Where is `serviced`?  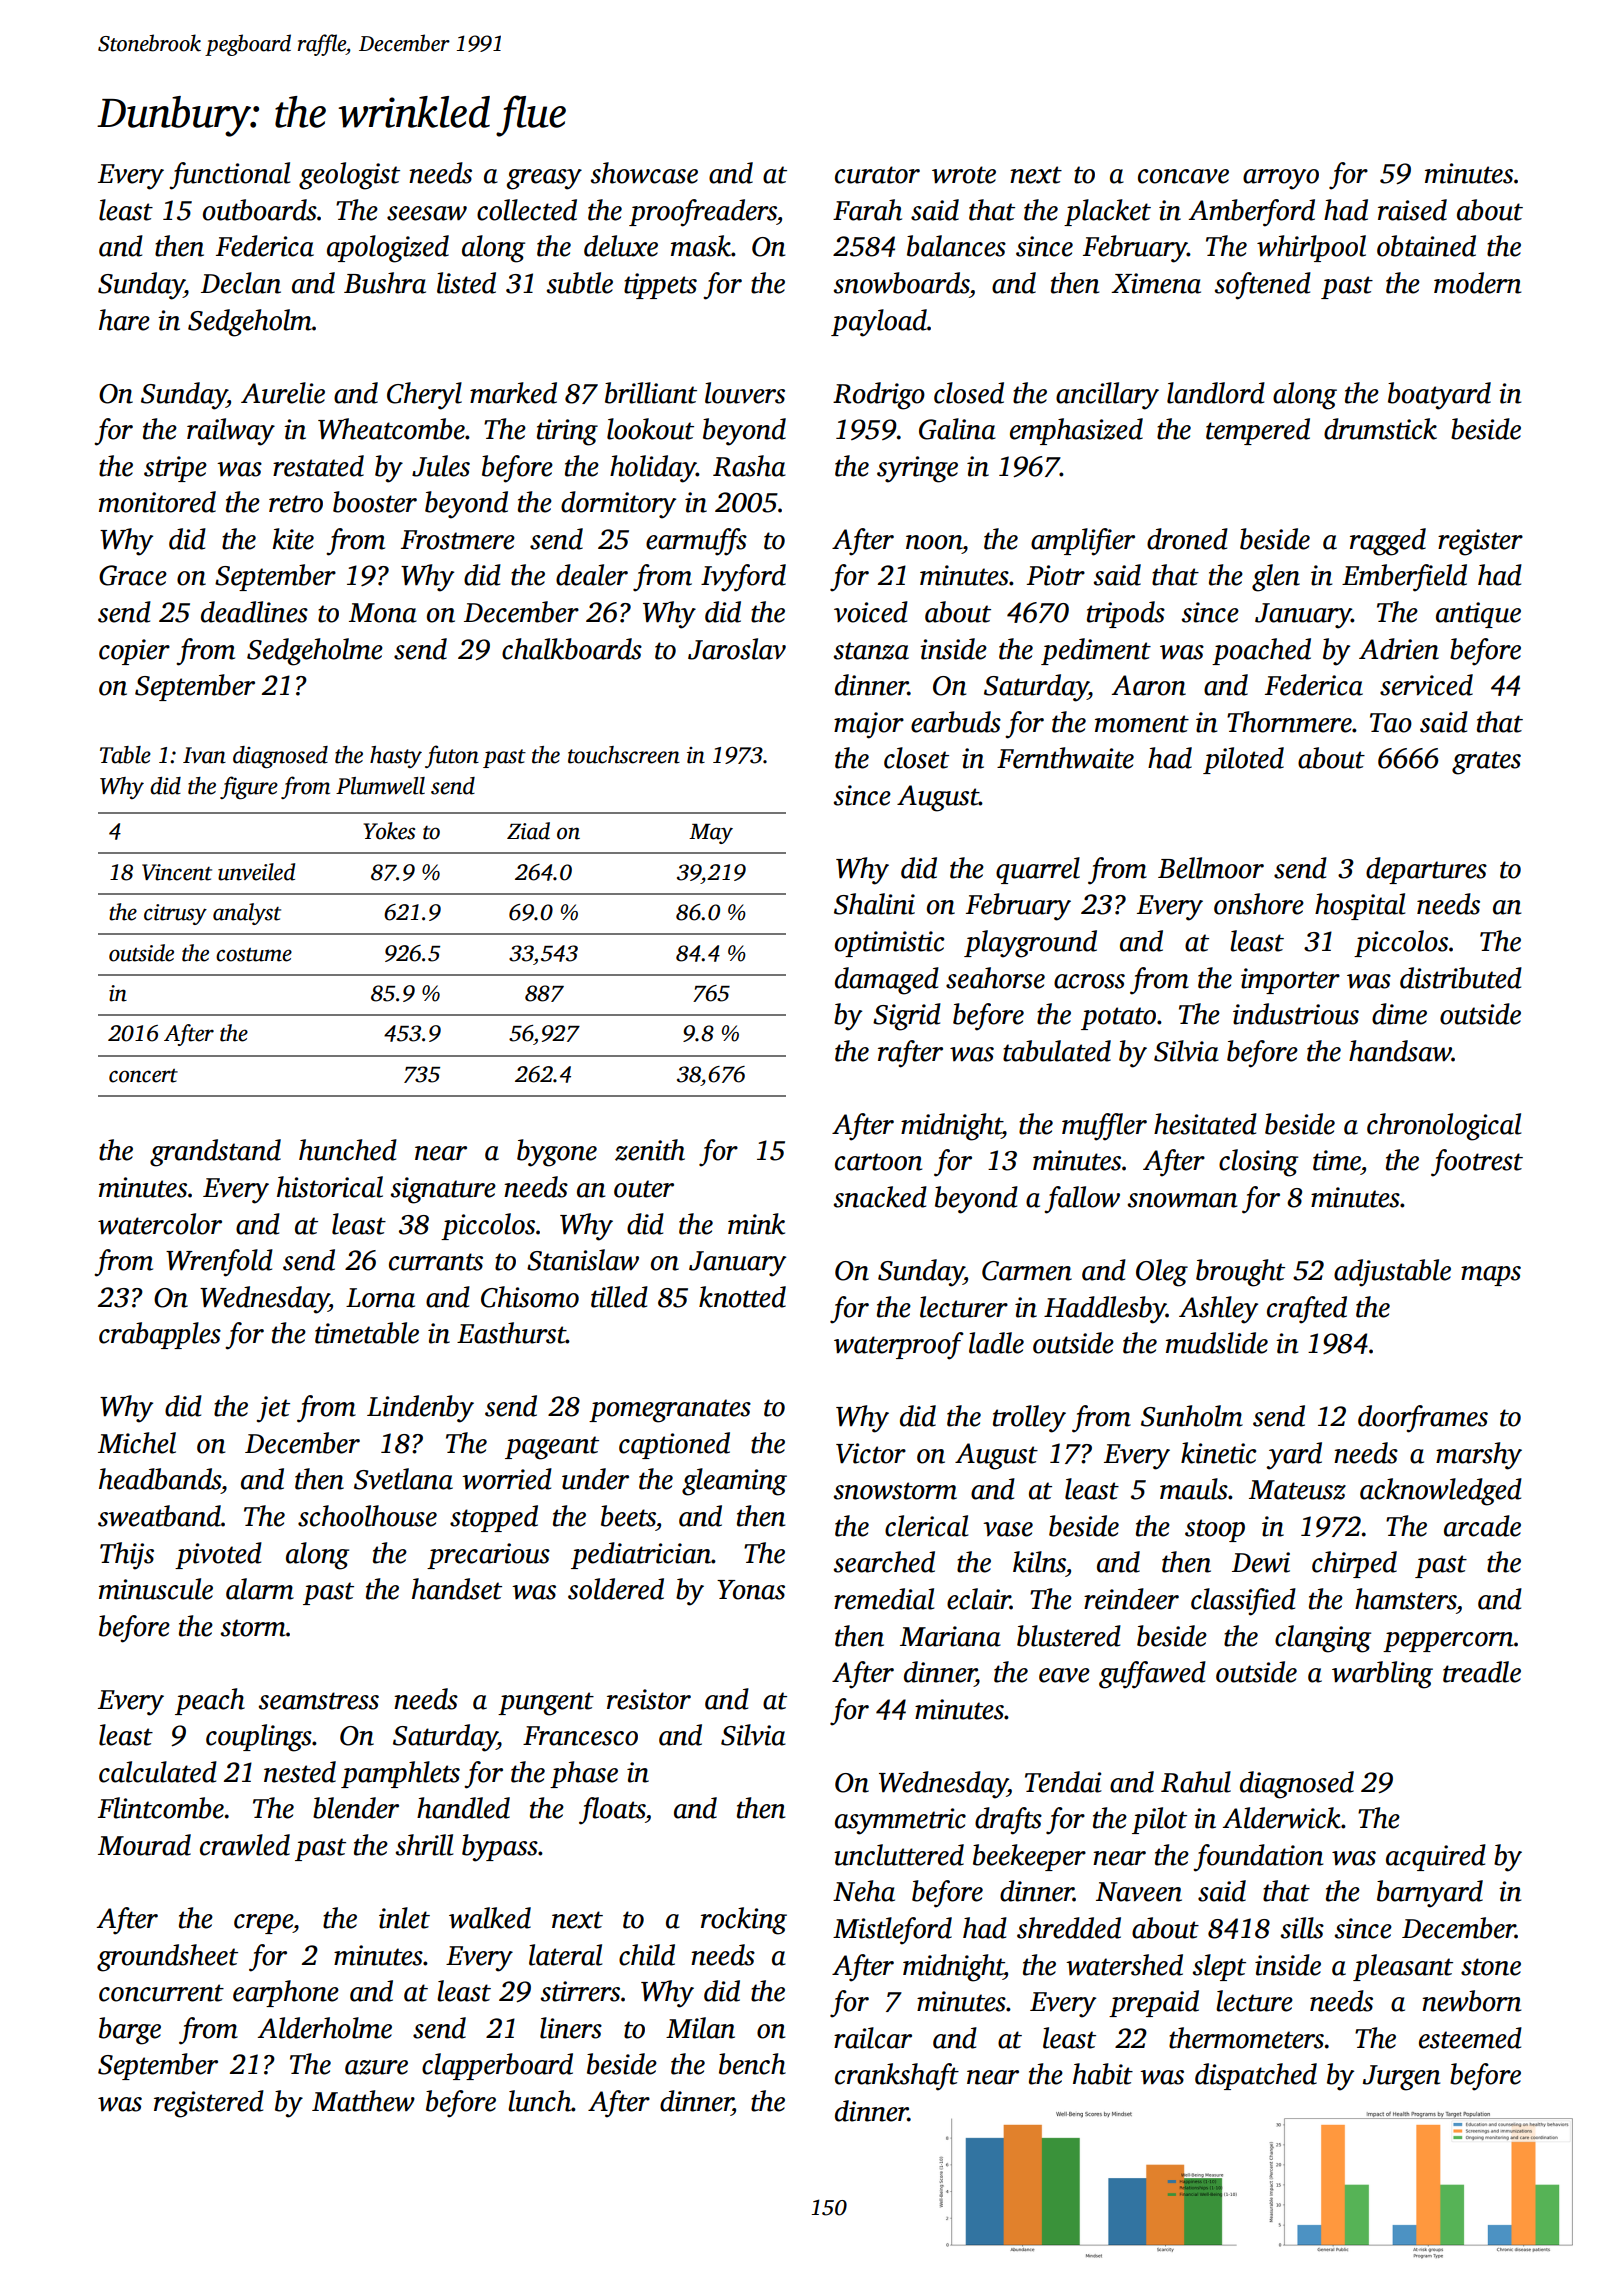
serviced is located at coordinates (1426, 685).
